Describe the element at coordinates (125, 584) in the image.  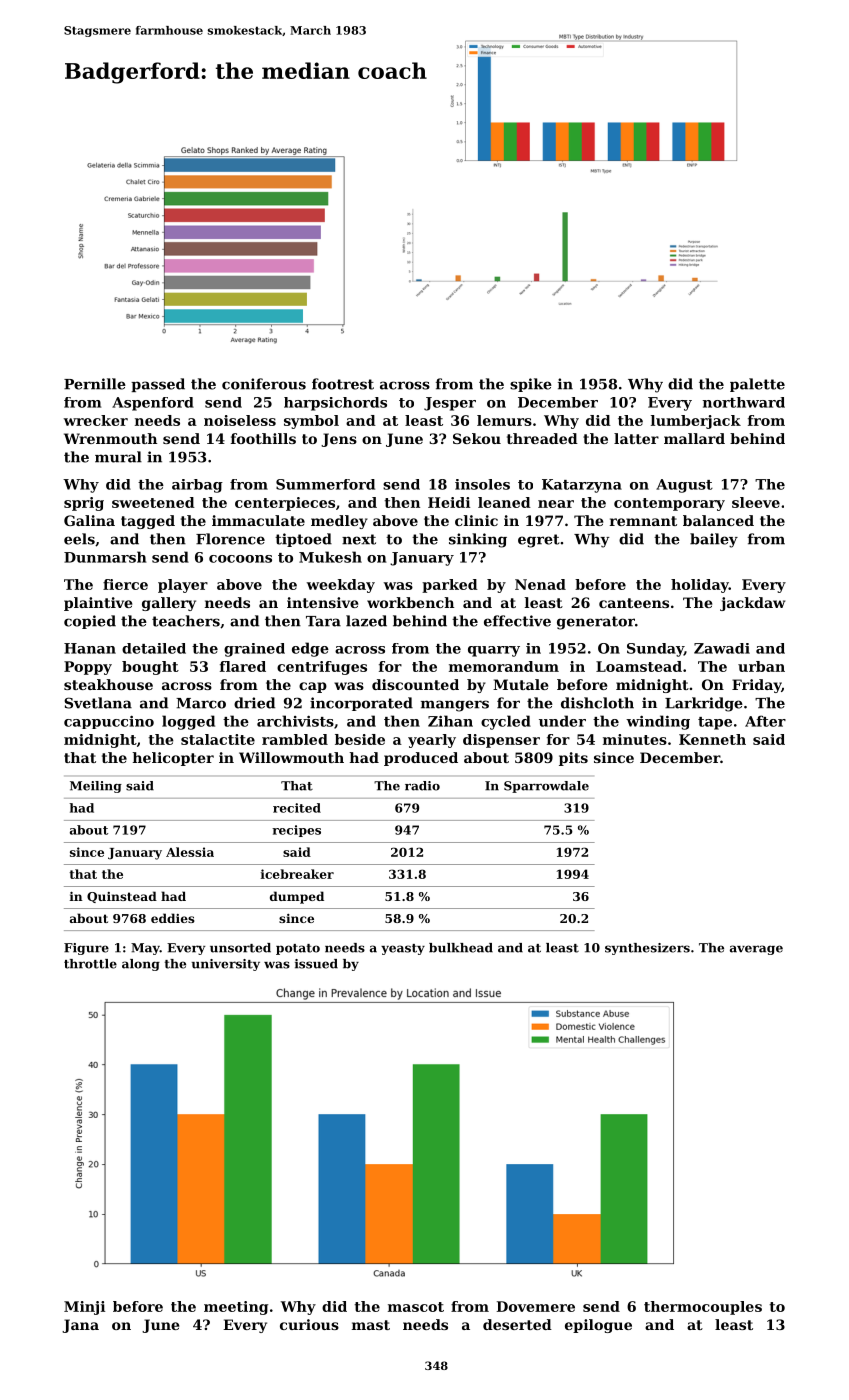
I see `fierce` at that location.
